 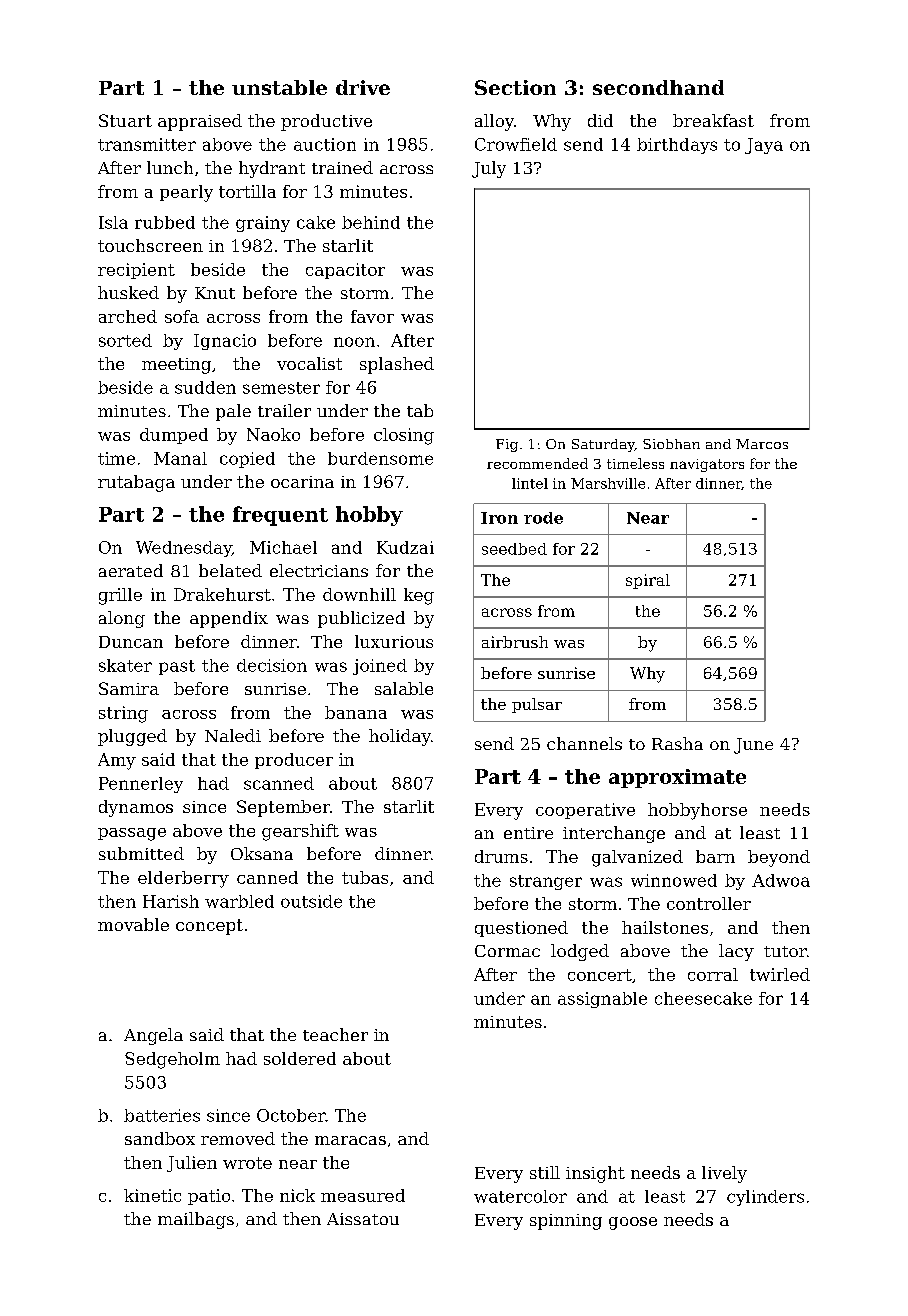 What do you see at coordinates (200, 122) in the document?
I see `appraised` at bounding box center [200, 122].
